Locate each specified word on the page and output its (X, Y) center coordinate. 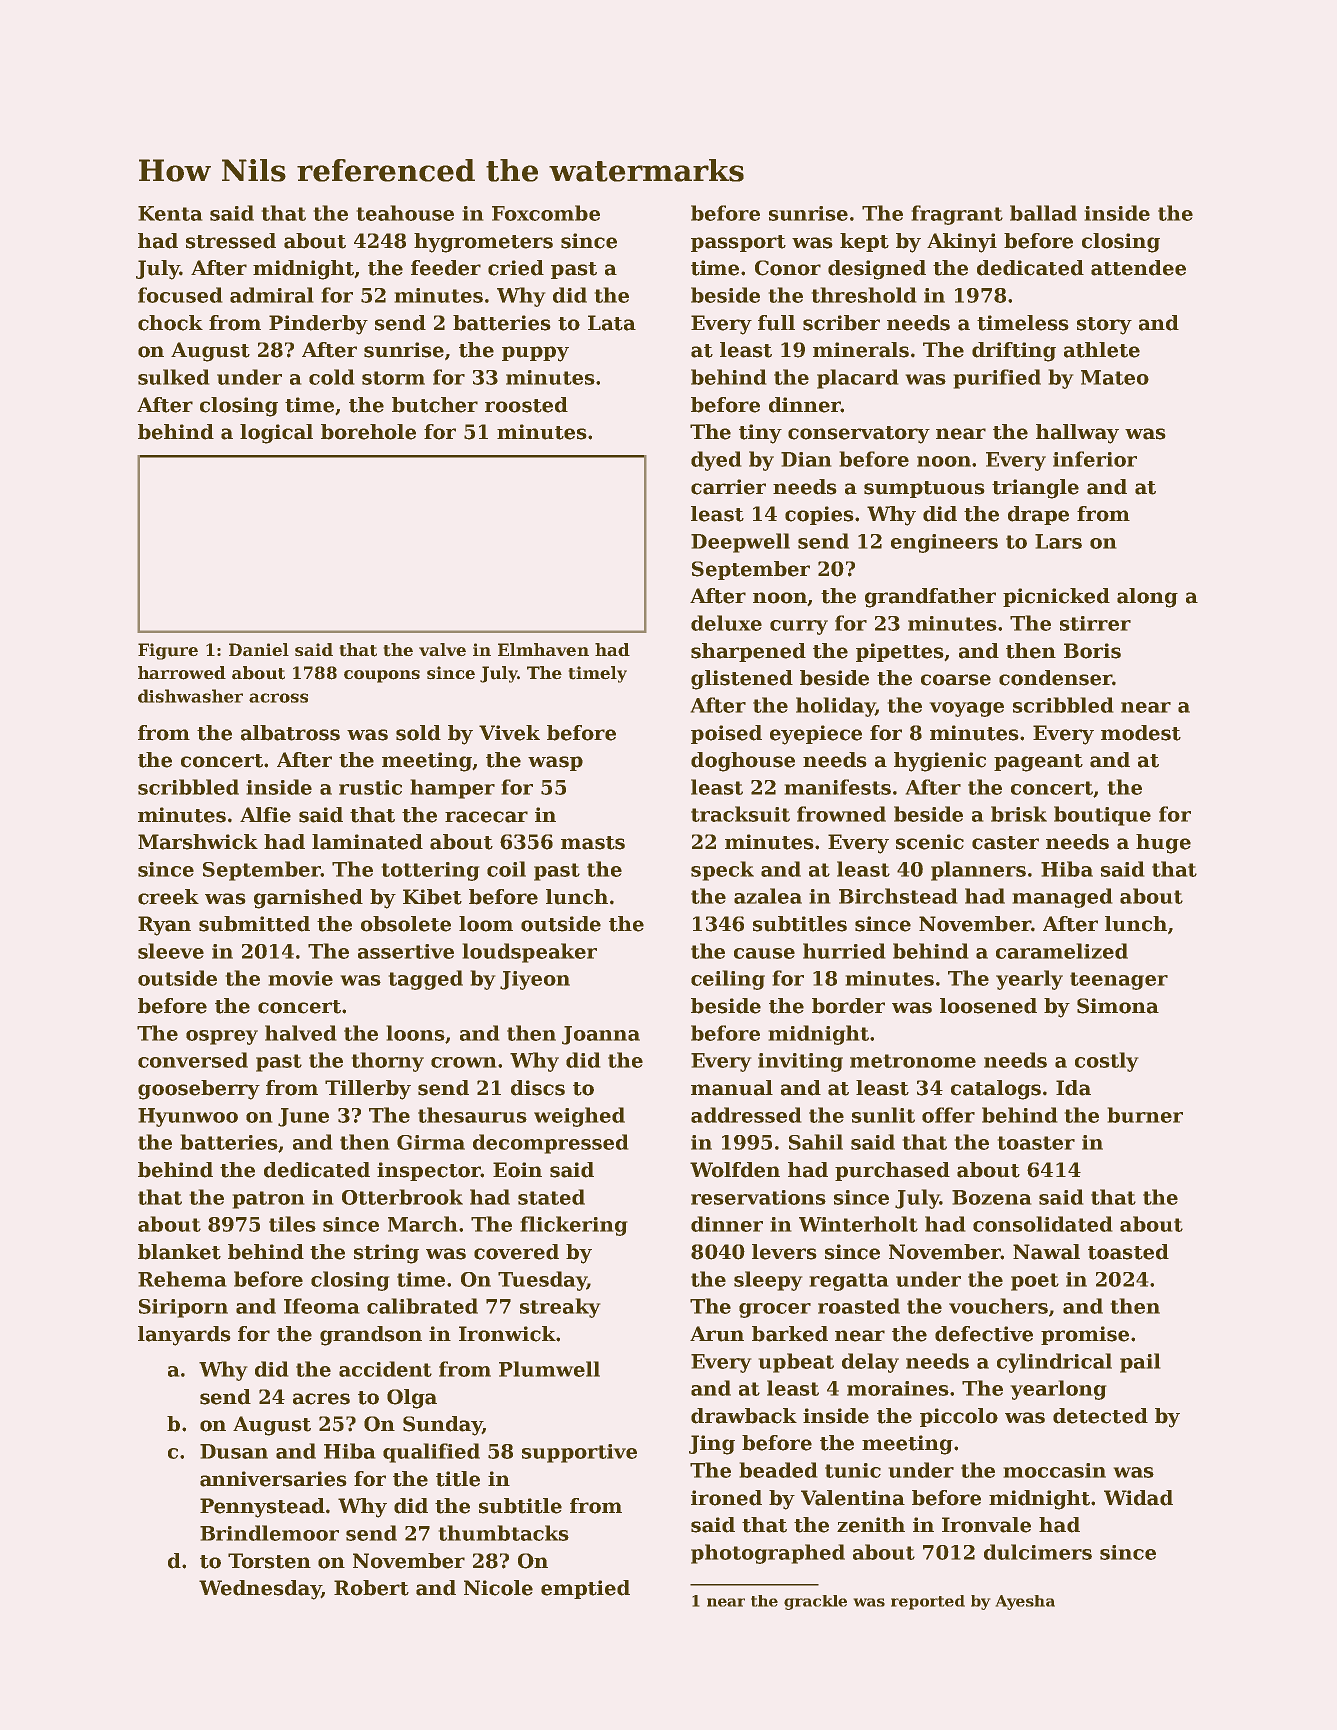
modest (1141, 733)
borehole (368, 432)
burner (1145, 1115)
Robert (371, 1588)
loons (416, 1033)
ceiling (728, 980)
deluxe (726, 623)
